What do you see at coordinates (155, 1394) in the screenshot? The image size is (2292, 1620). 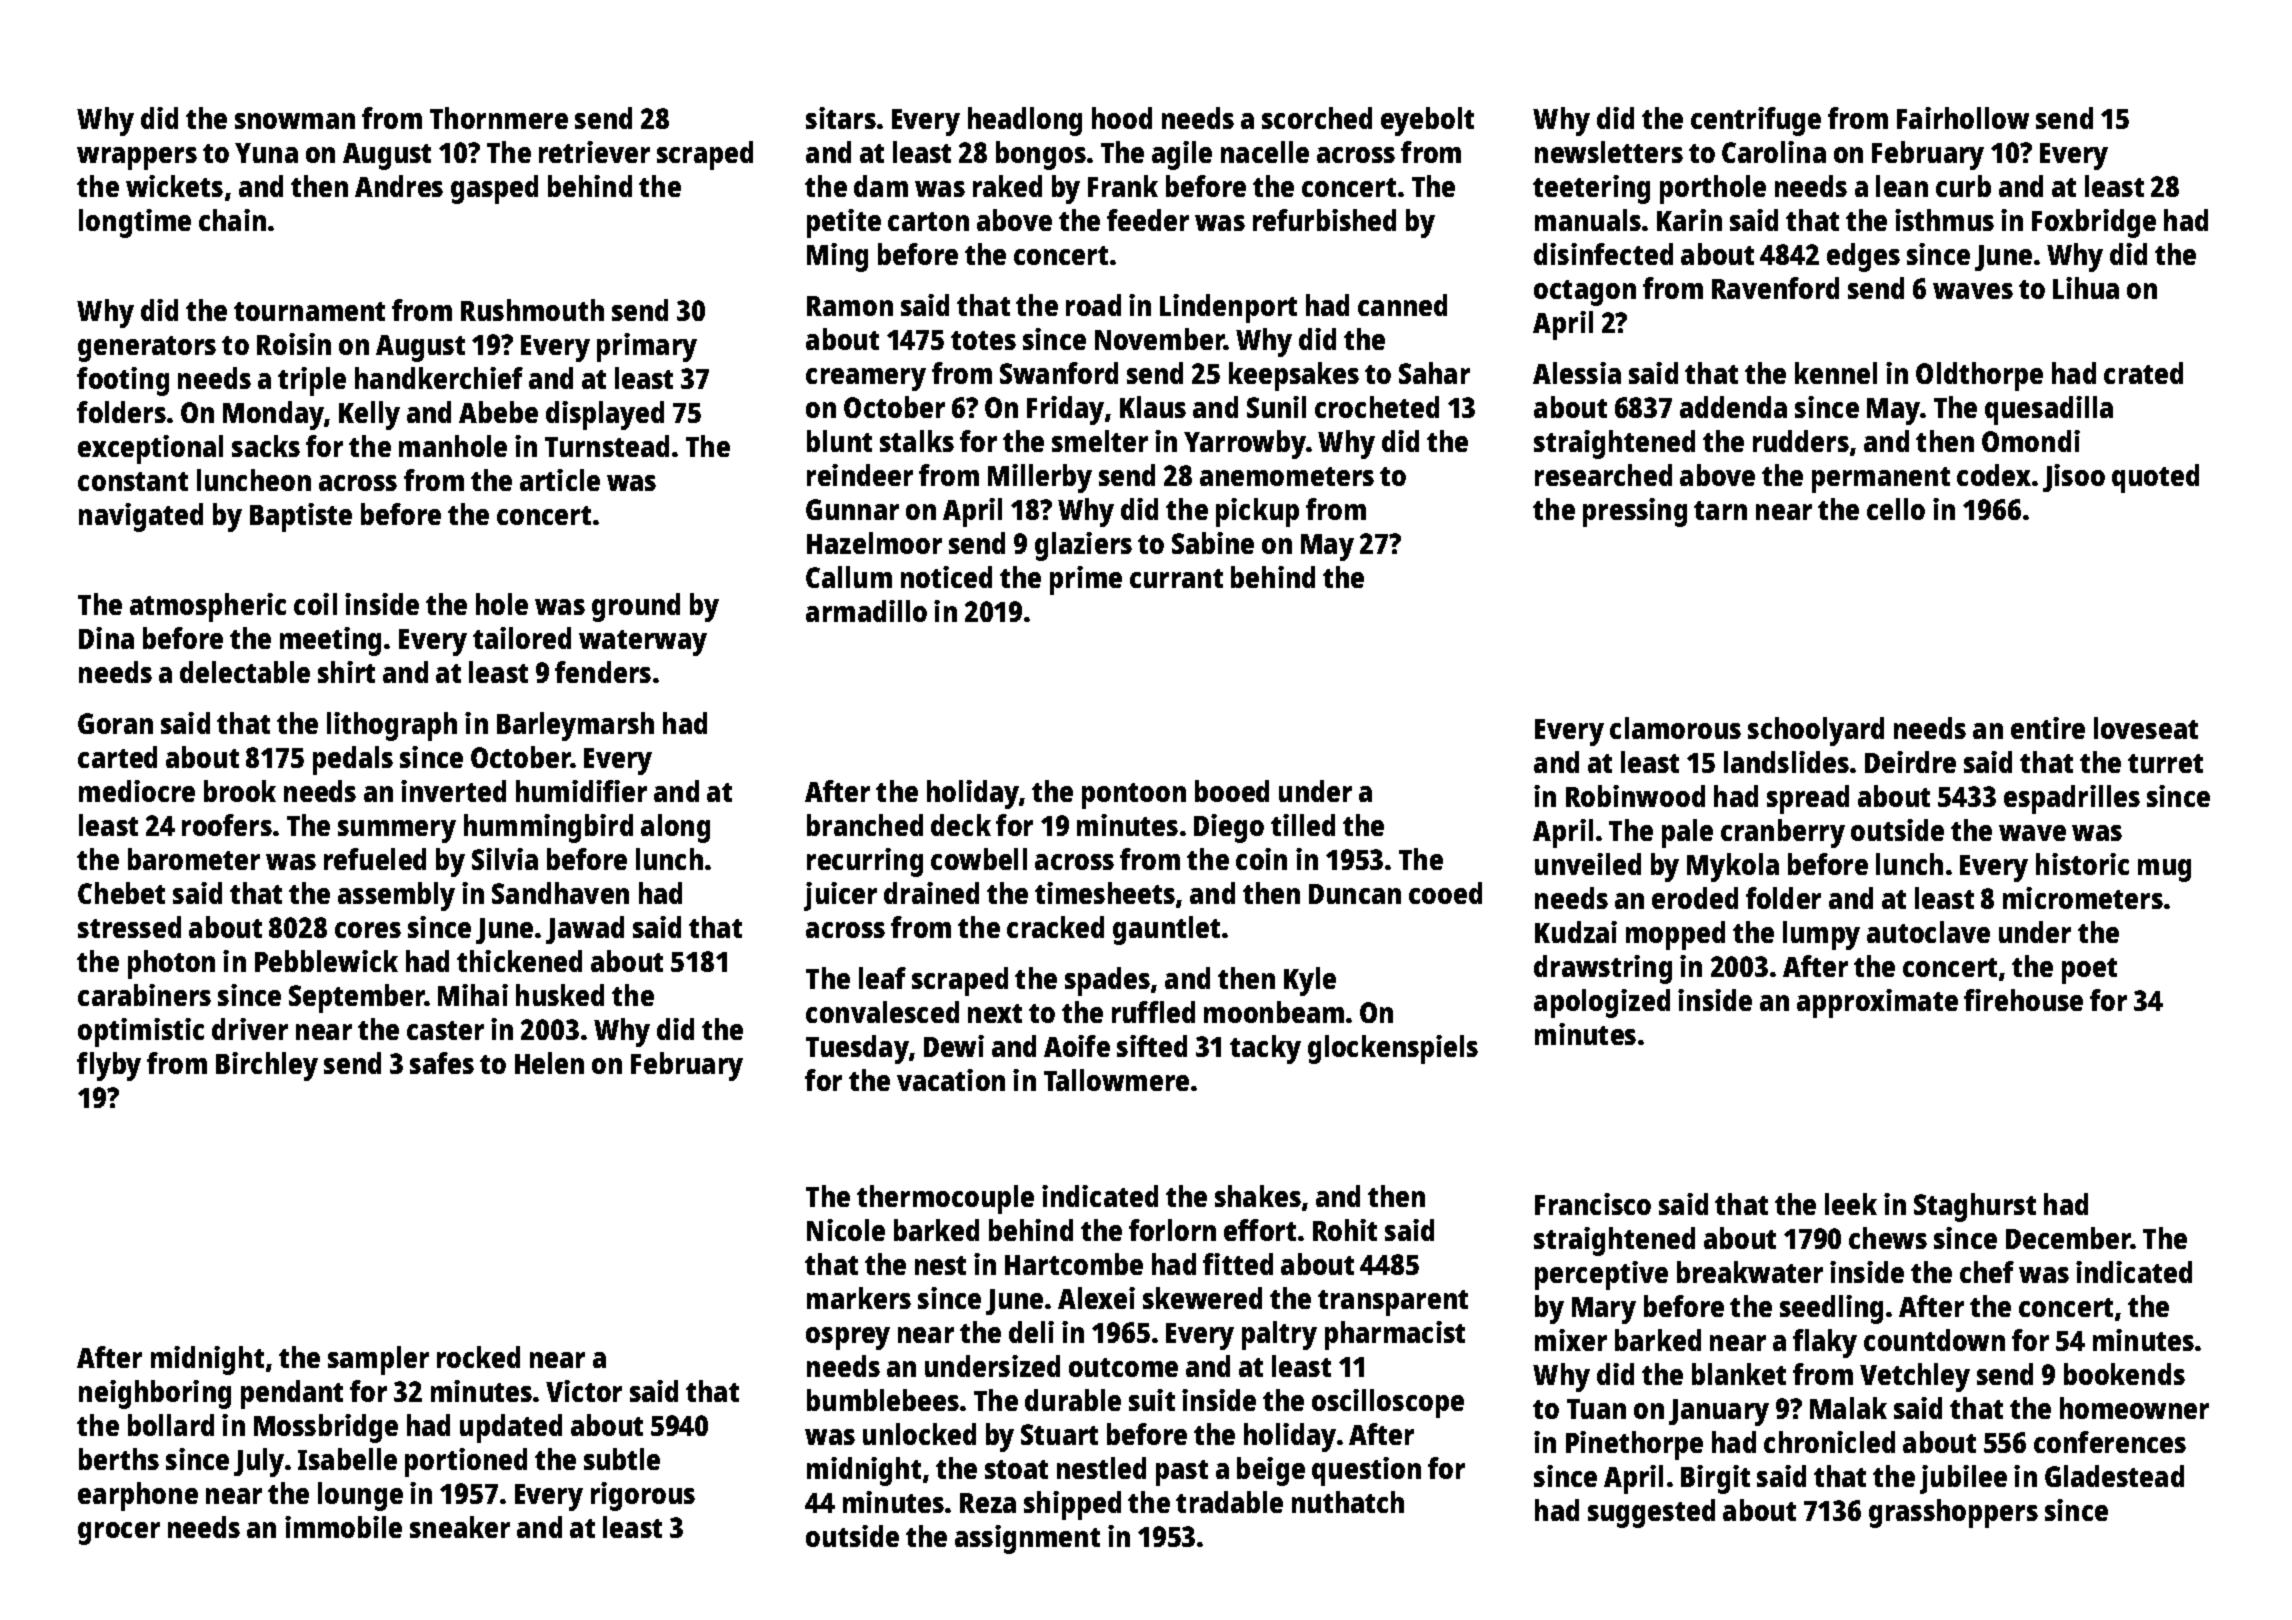 I see `neighboring` at bounding box center [155, 1394].
